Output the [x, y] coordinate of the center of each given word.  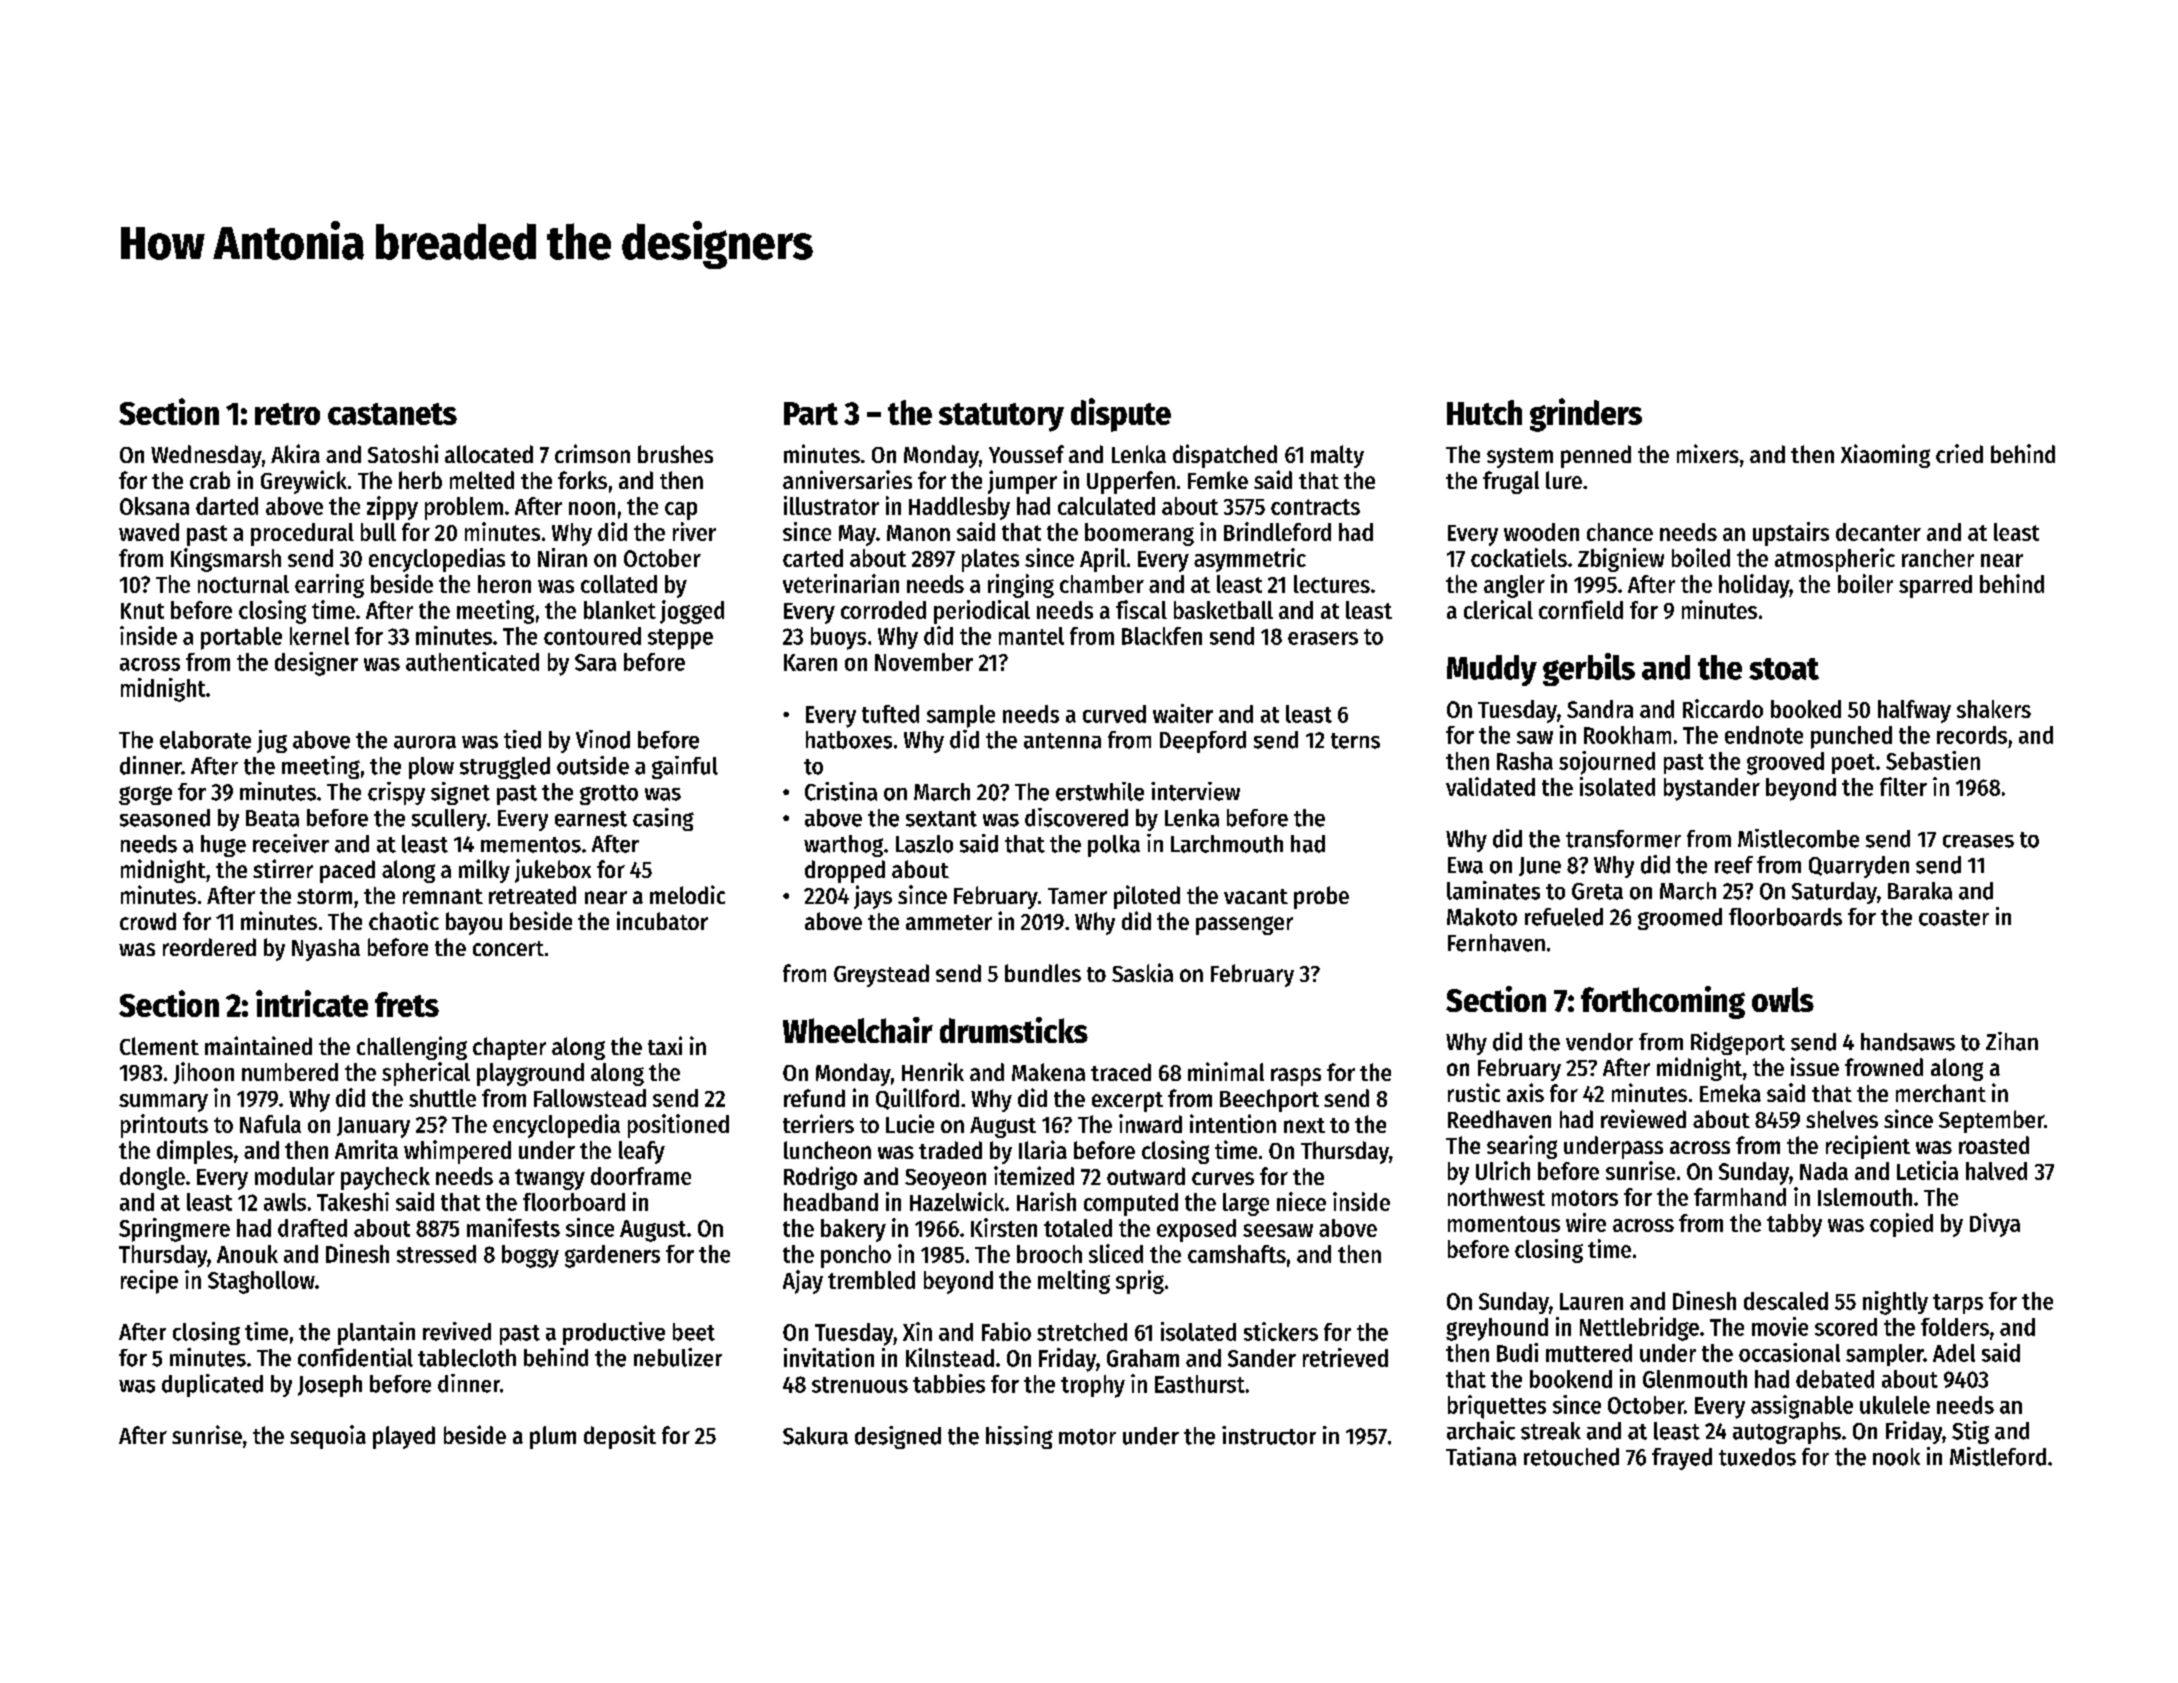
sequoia [328, 1437]
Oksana [154, 506]
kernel [319, 636]
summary [163, 1103]
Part [811, 413]
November [924, 662]
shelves [1842, 1119]
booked [1806, 709]
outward [1146, 1176]
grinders [1586, 415]
